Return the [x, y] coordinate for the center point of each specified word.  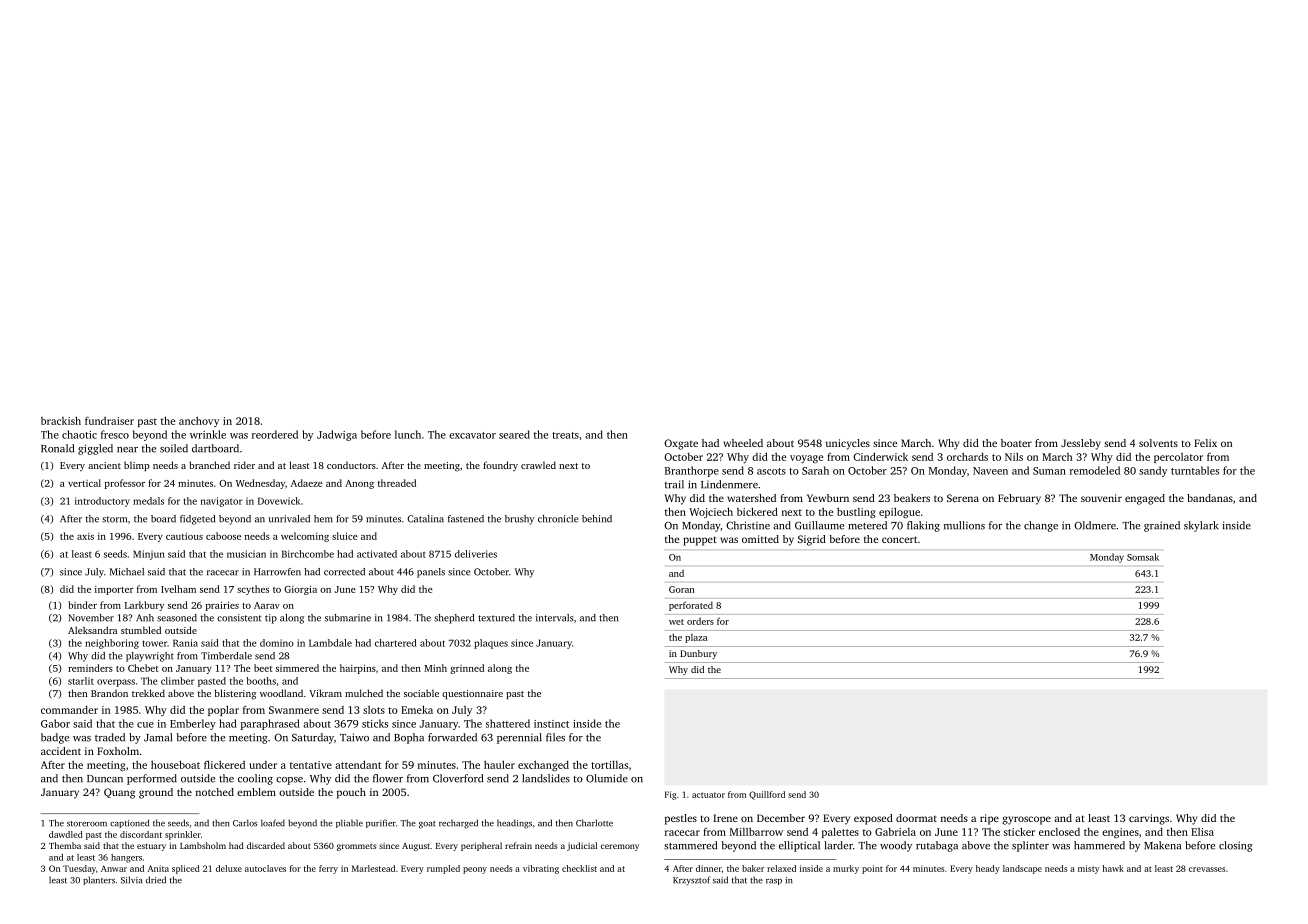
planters [99, 880]
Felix [1205, 443]
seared [514, 434]
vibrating [541, 869]
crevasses [1207, 869]
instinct [551, 724]
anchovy [199, 422]
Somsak [1143, 557]
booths [261, 681]
